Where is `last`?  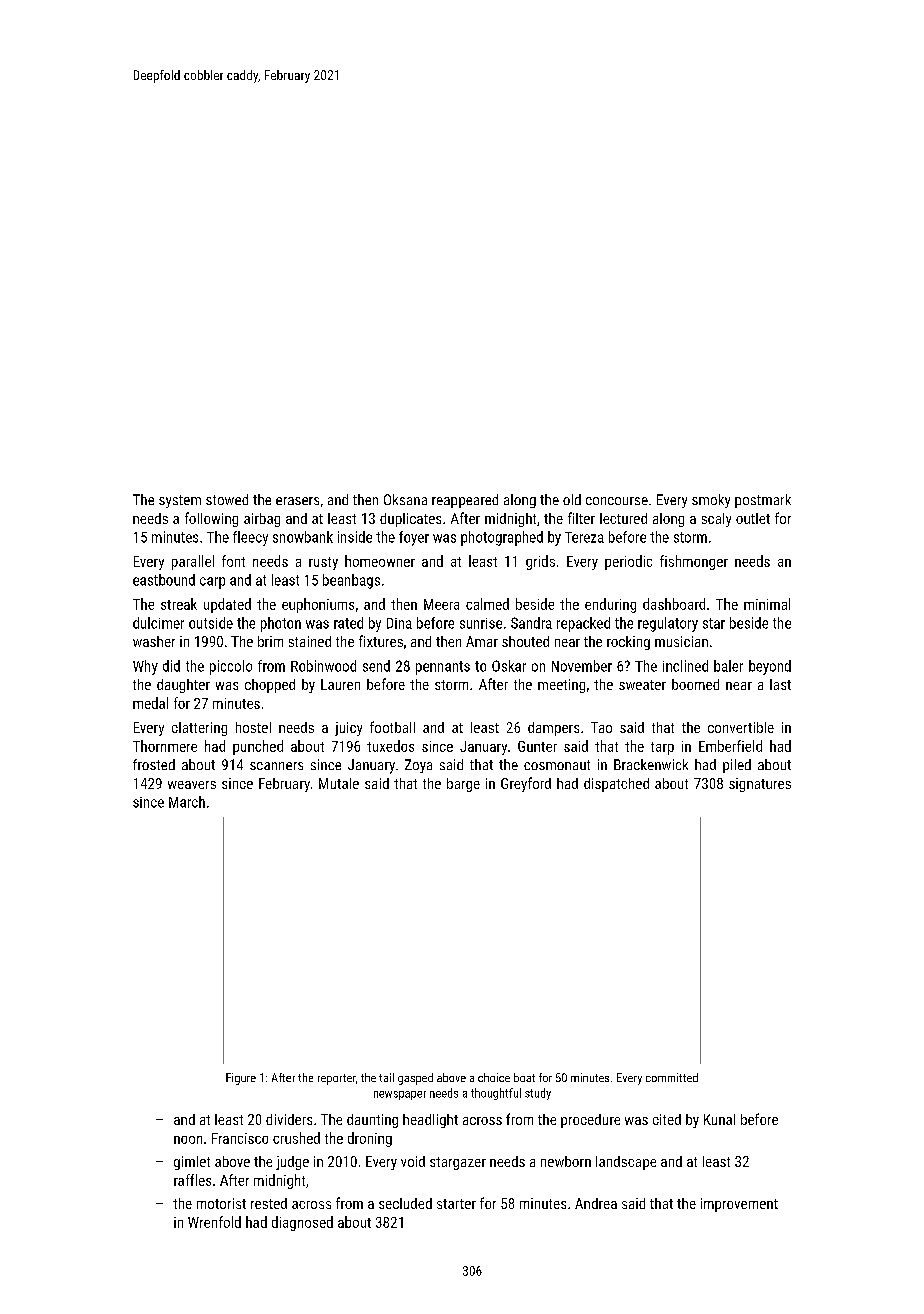
last is located at coordinates (780, 684).
